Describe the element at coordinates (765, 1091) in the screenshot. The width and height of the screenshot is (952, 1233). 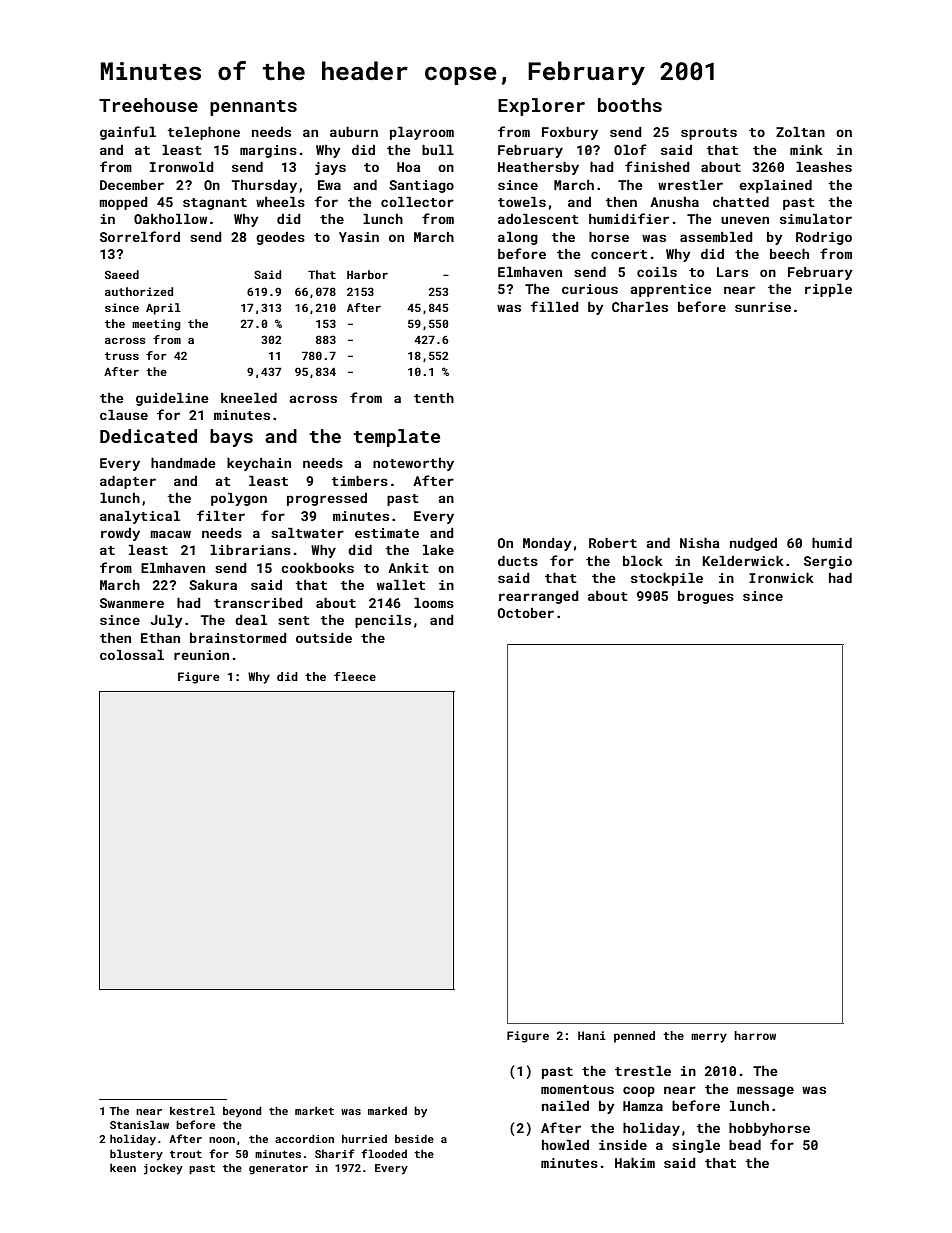
I see `message` at that location.
